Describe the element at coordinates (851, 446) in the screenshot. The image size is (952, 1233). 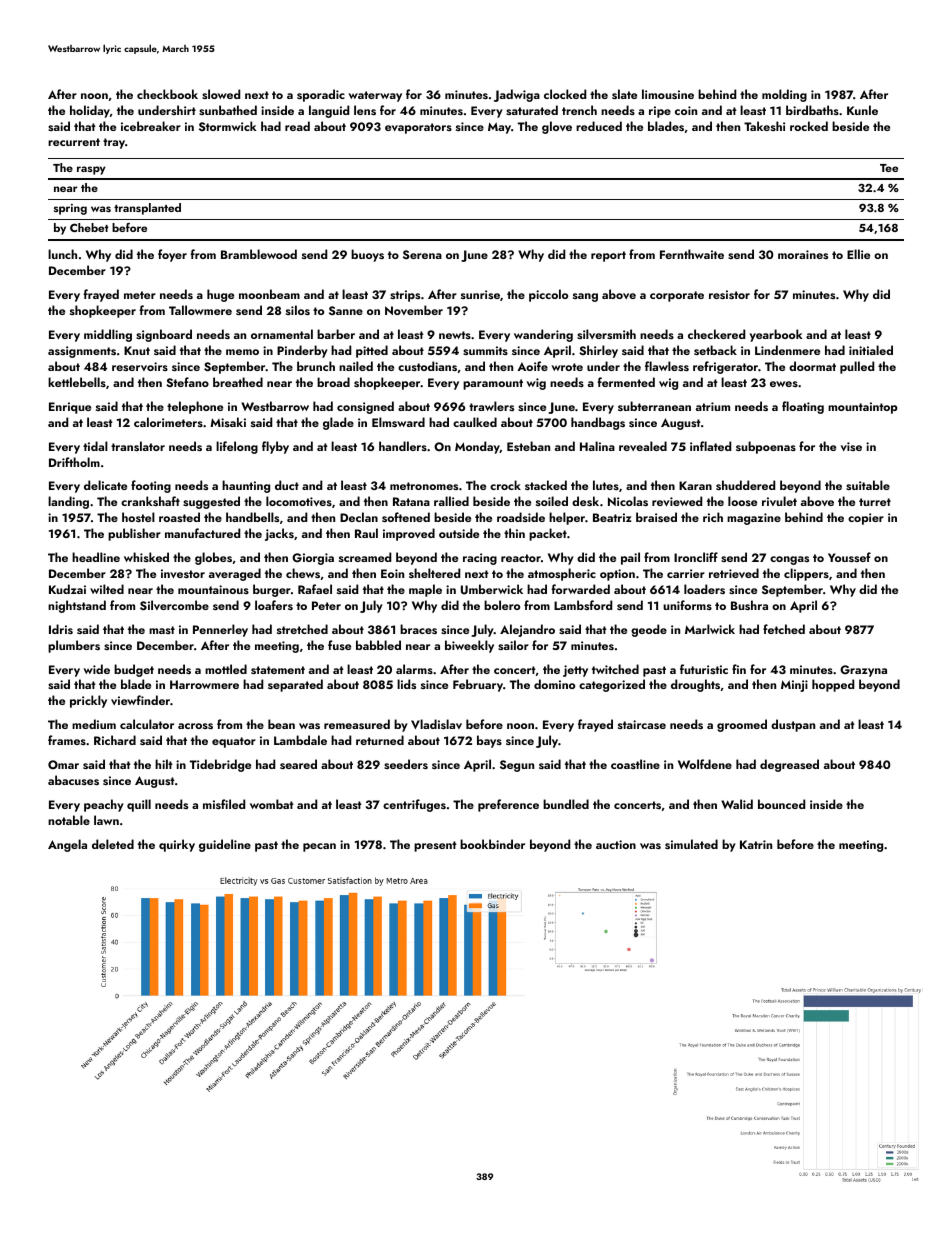
I see `vise` at that location.
